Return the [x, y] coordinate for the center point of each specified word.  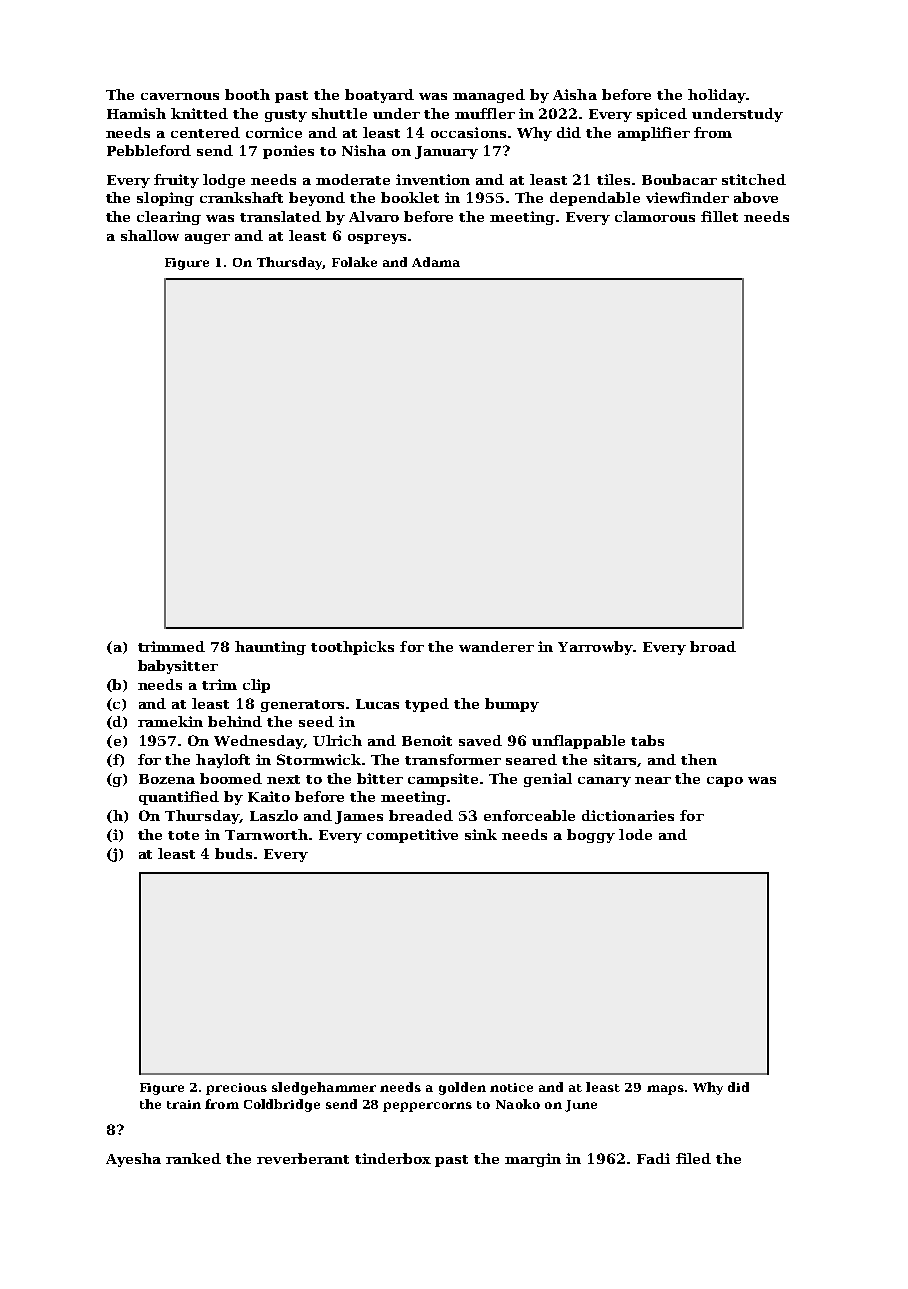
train [184, 1104]
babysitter [178, 667]
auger [207, 239]
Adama [436, 262]
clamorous [655, 216]
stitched [754, 179]
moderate [353, 179]
